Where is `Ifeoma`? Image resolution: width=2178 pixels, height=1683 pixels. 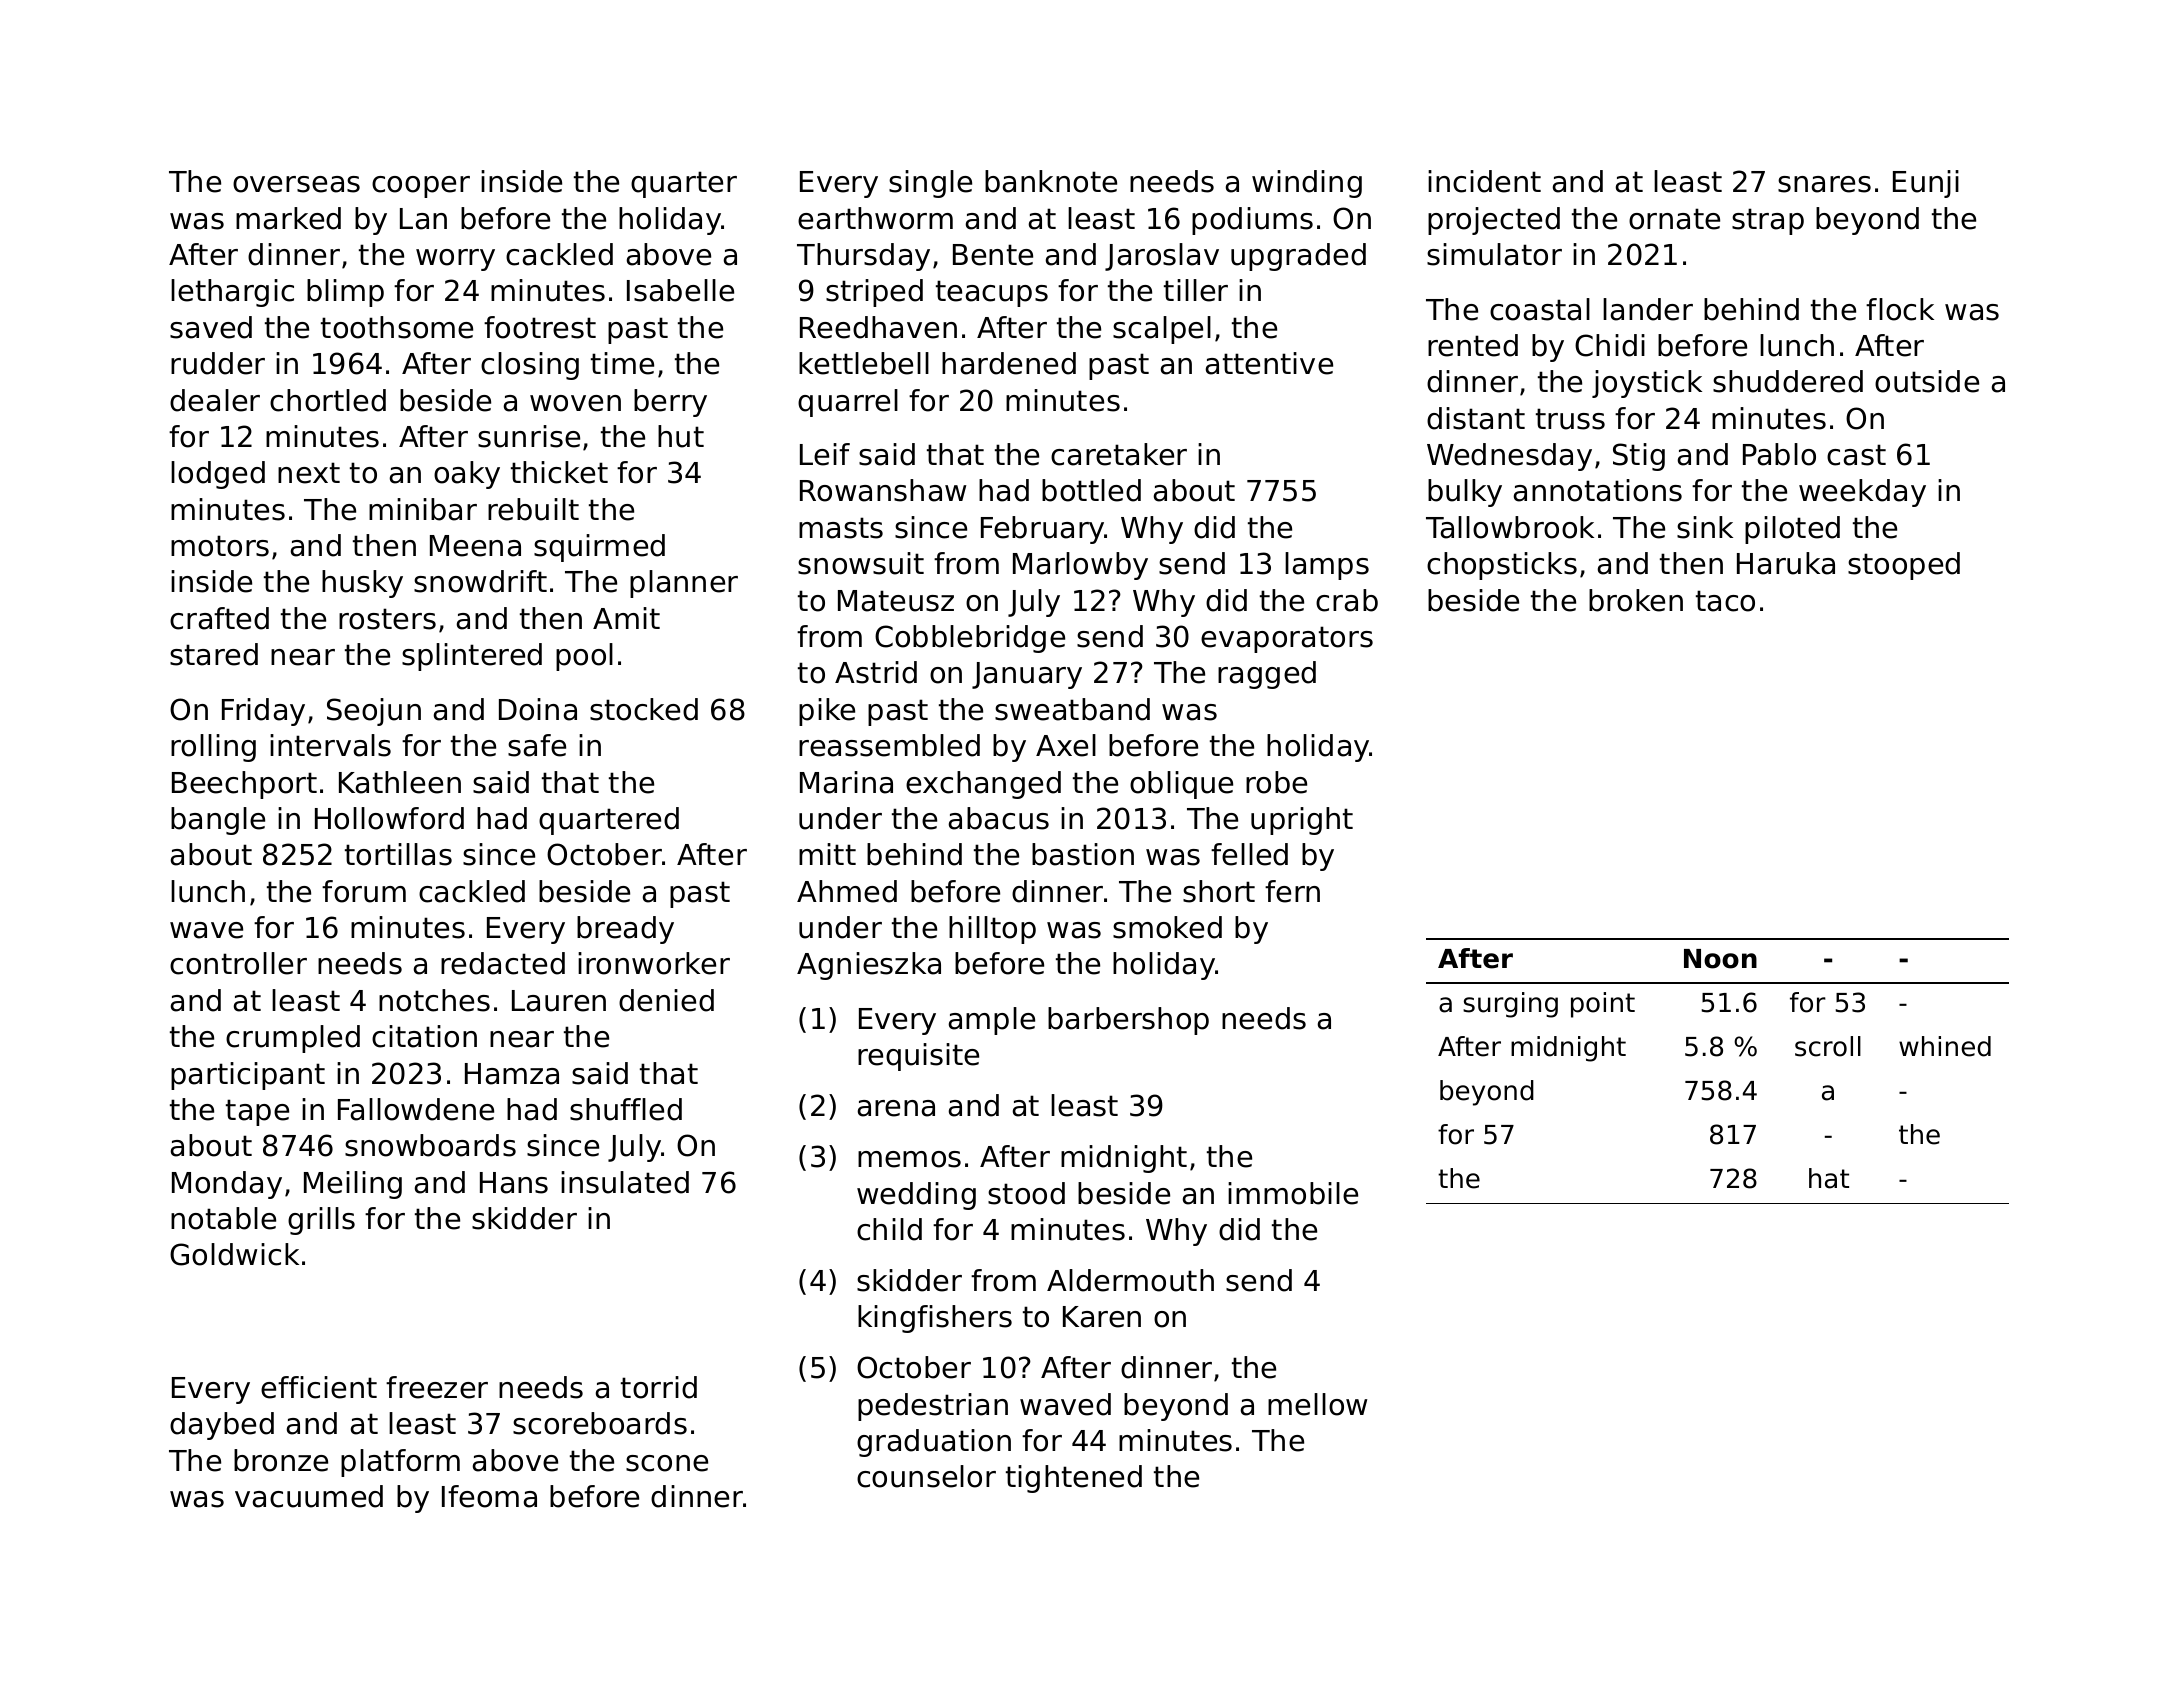 Ifeoma is located at coordinates (489, 1496).
